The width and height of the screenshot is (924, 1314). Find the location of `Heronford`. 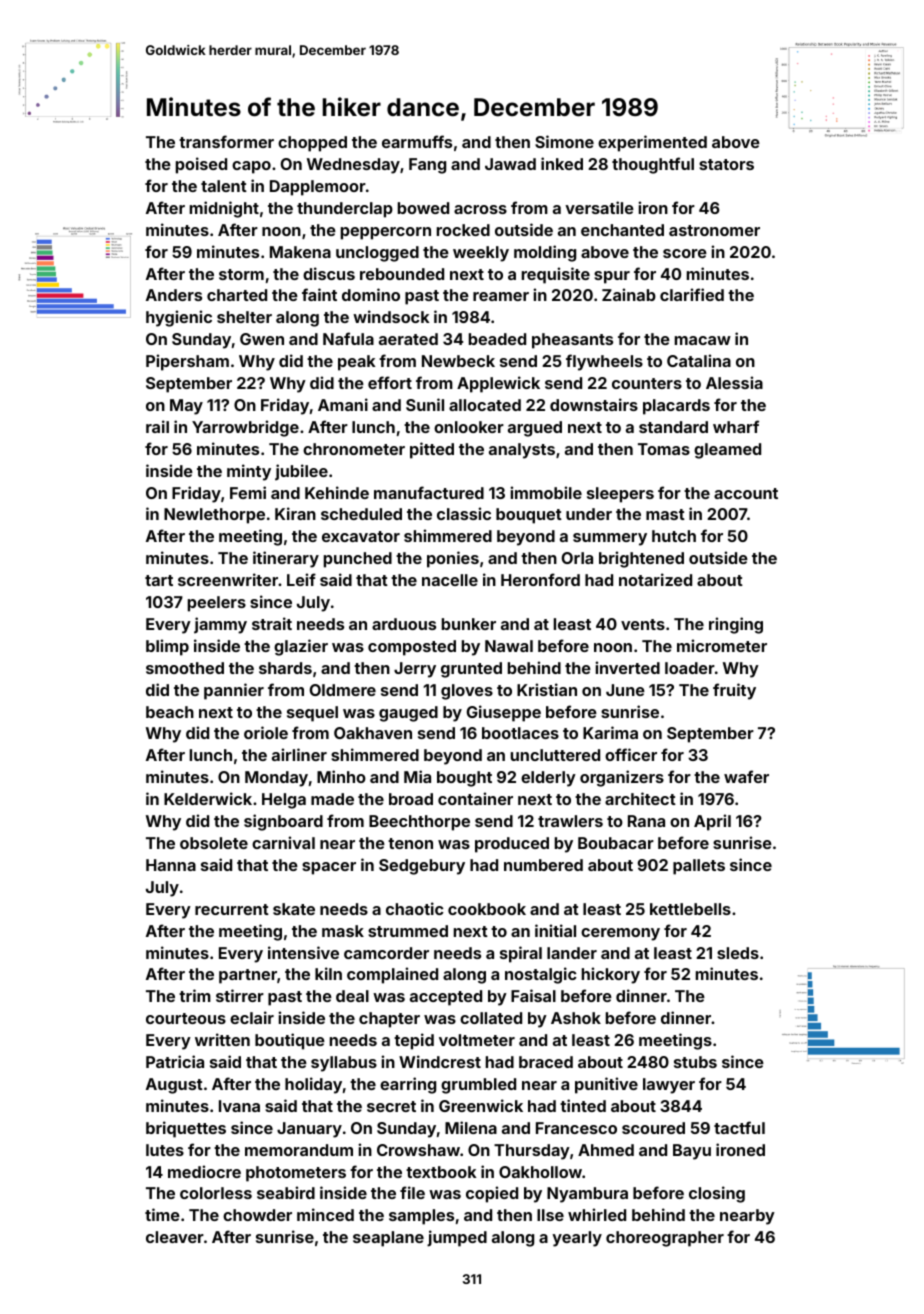

Heronford is located at coordinates (540, 579).
